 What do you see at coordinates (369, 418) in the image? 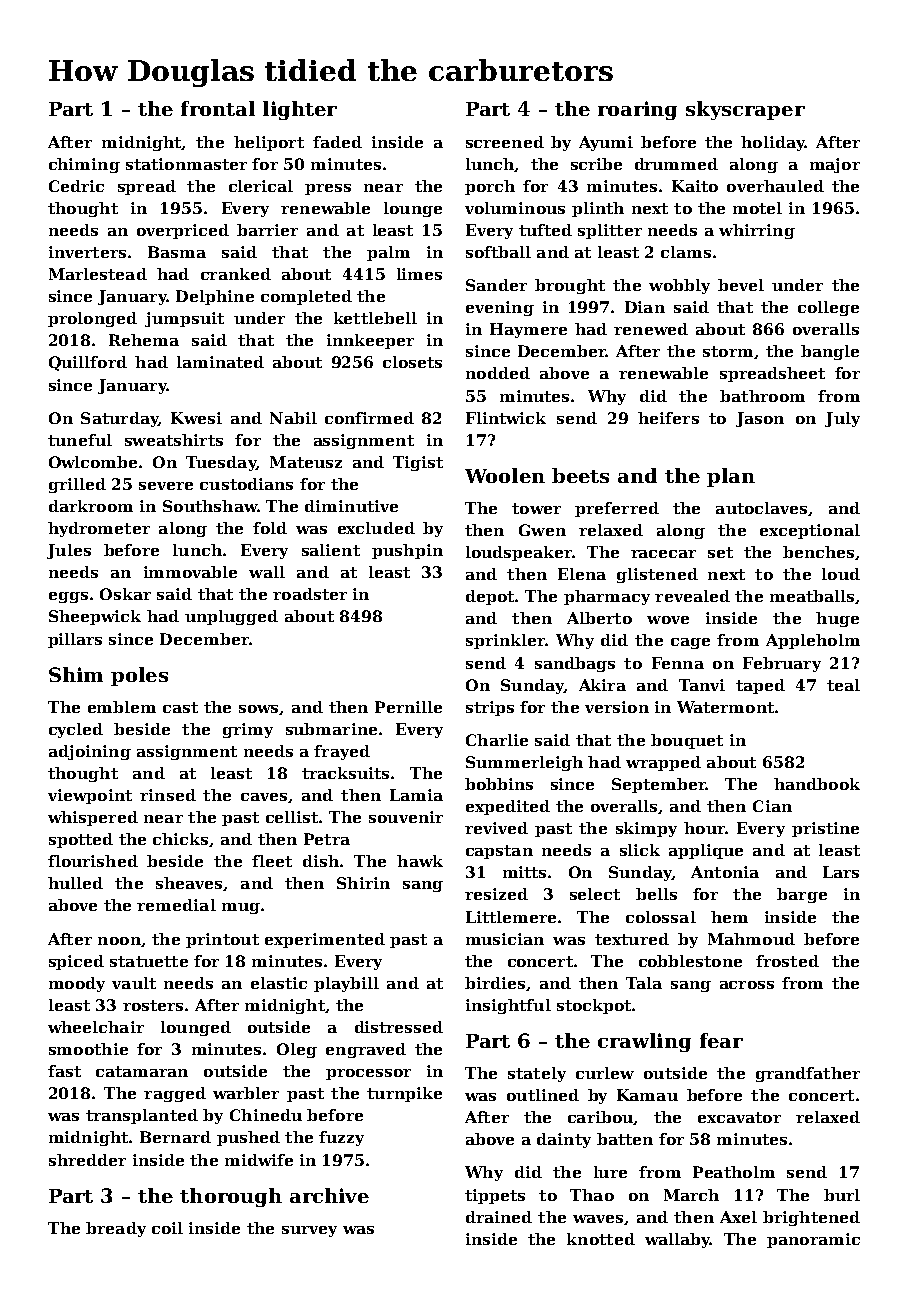
I see `confirmed` at bounding box center [369, 418].
